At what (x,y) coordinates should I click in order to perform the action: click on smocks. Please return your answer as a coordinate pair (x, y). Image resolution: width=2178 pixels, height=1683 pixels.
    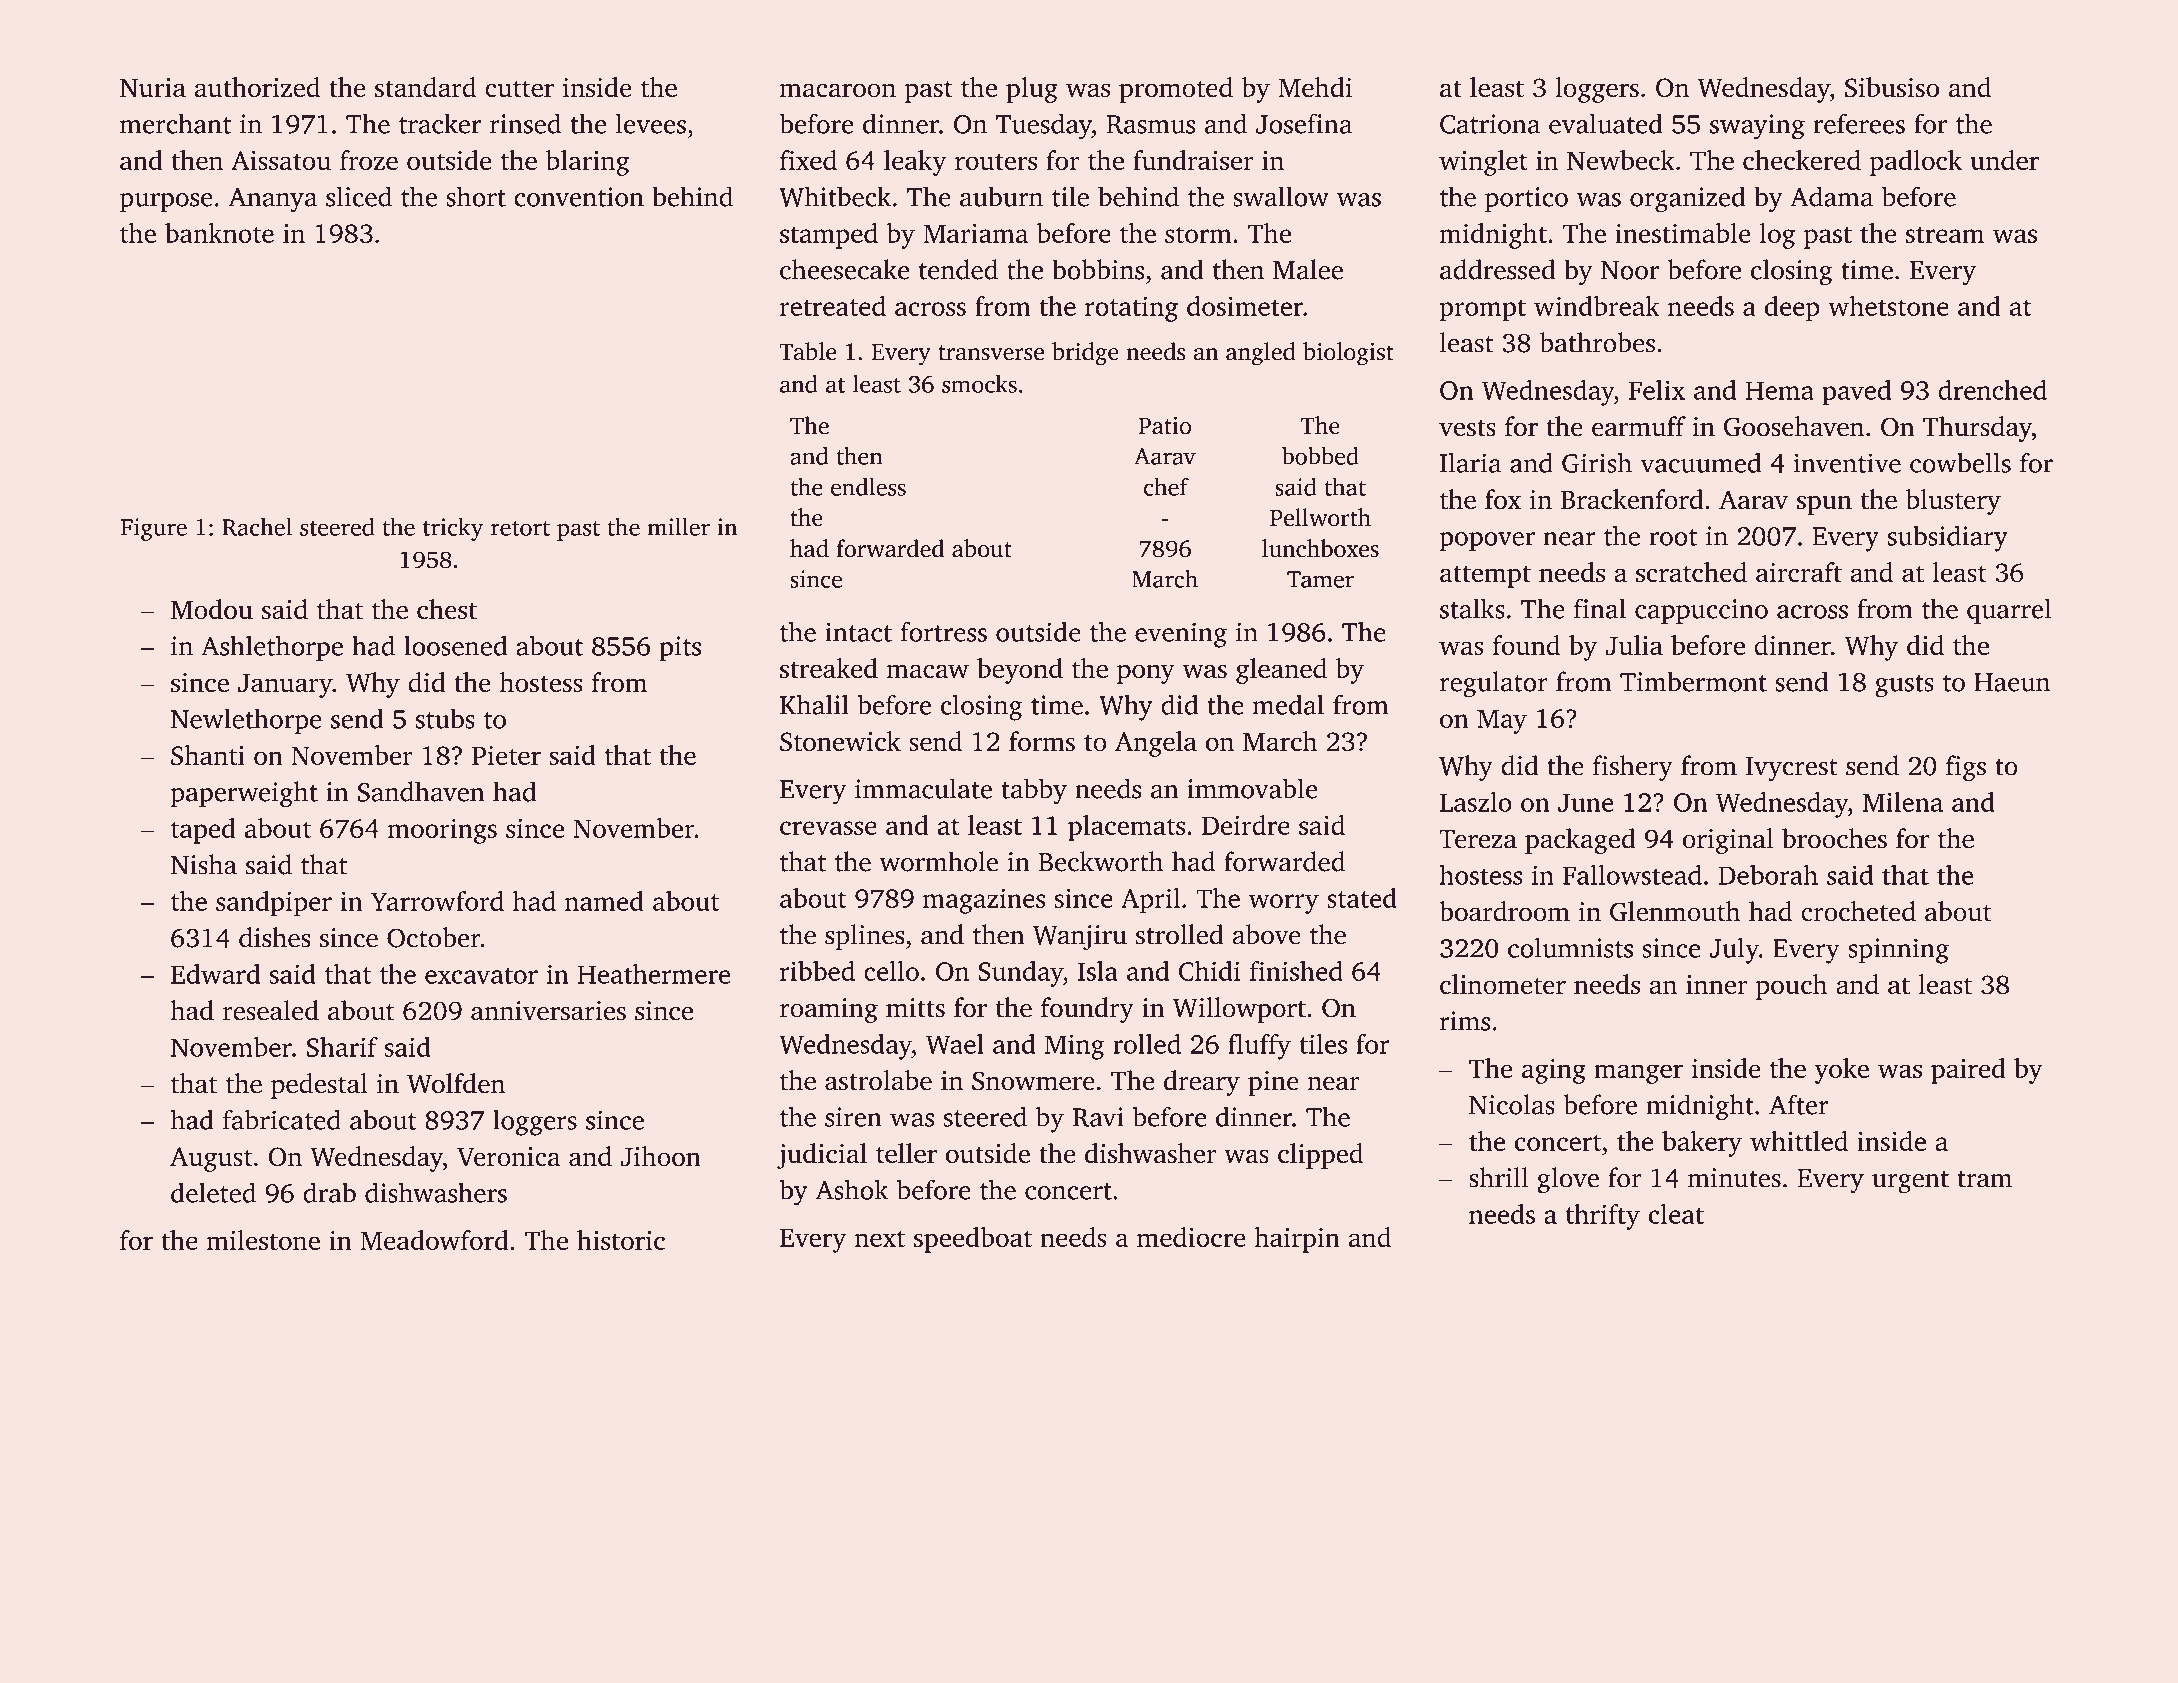
    Looking at the image, I should click on (979, 384).
